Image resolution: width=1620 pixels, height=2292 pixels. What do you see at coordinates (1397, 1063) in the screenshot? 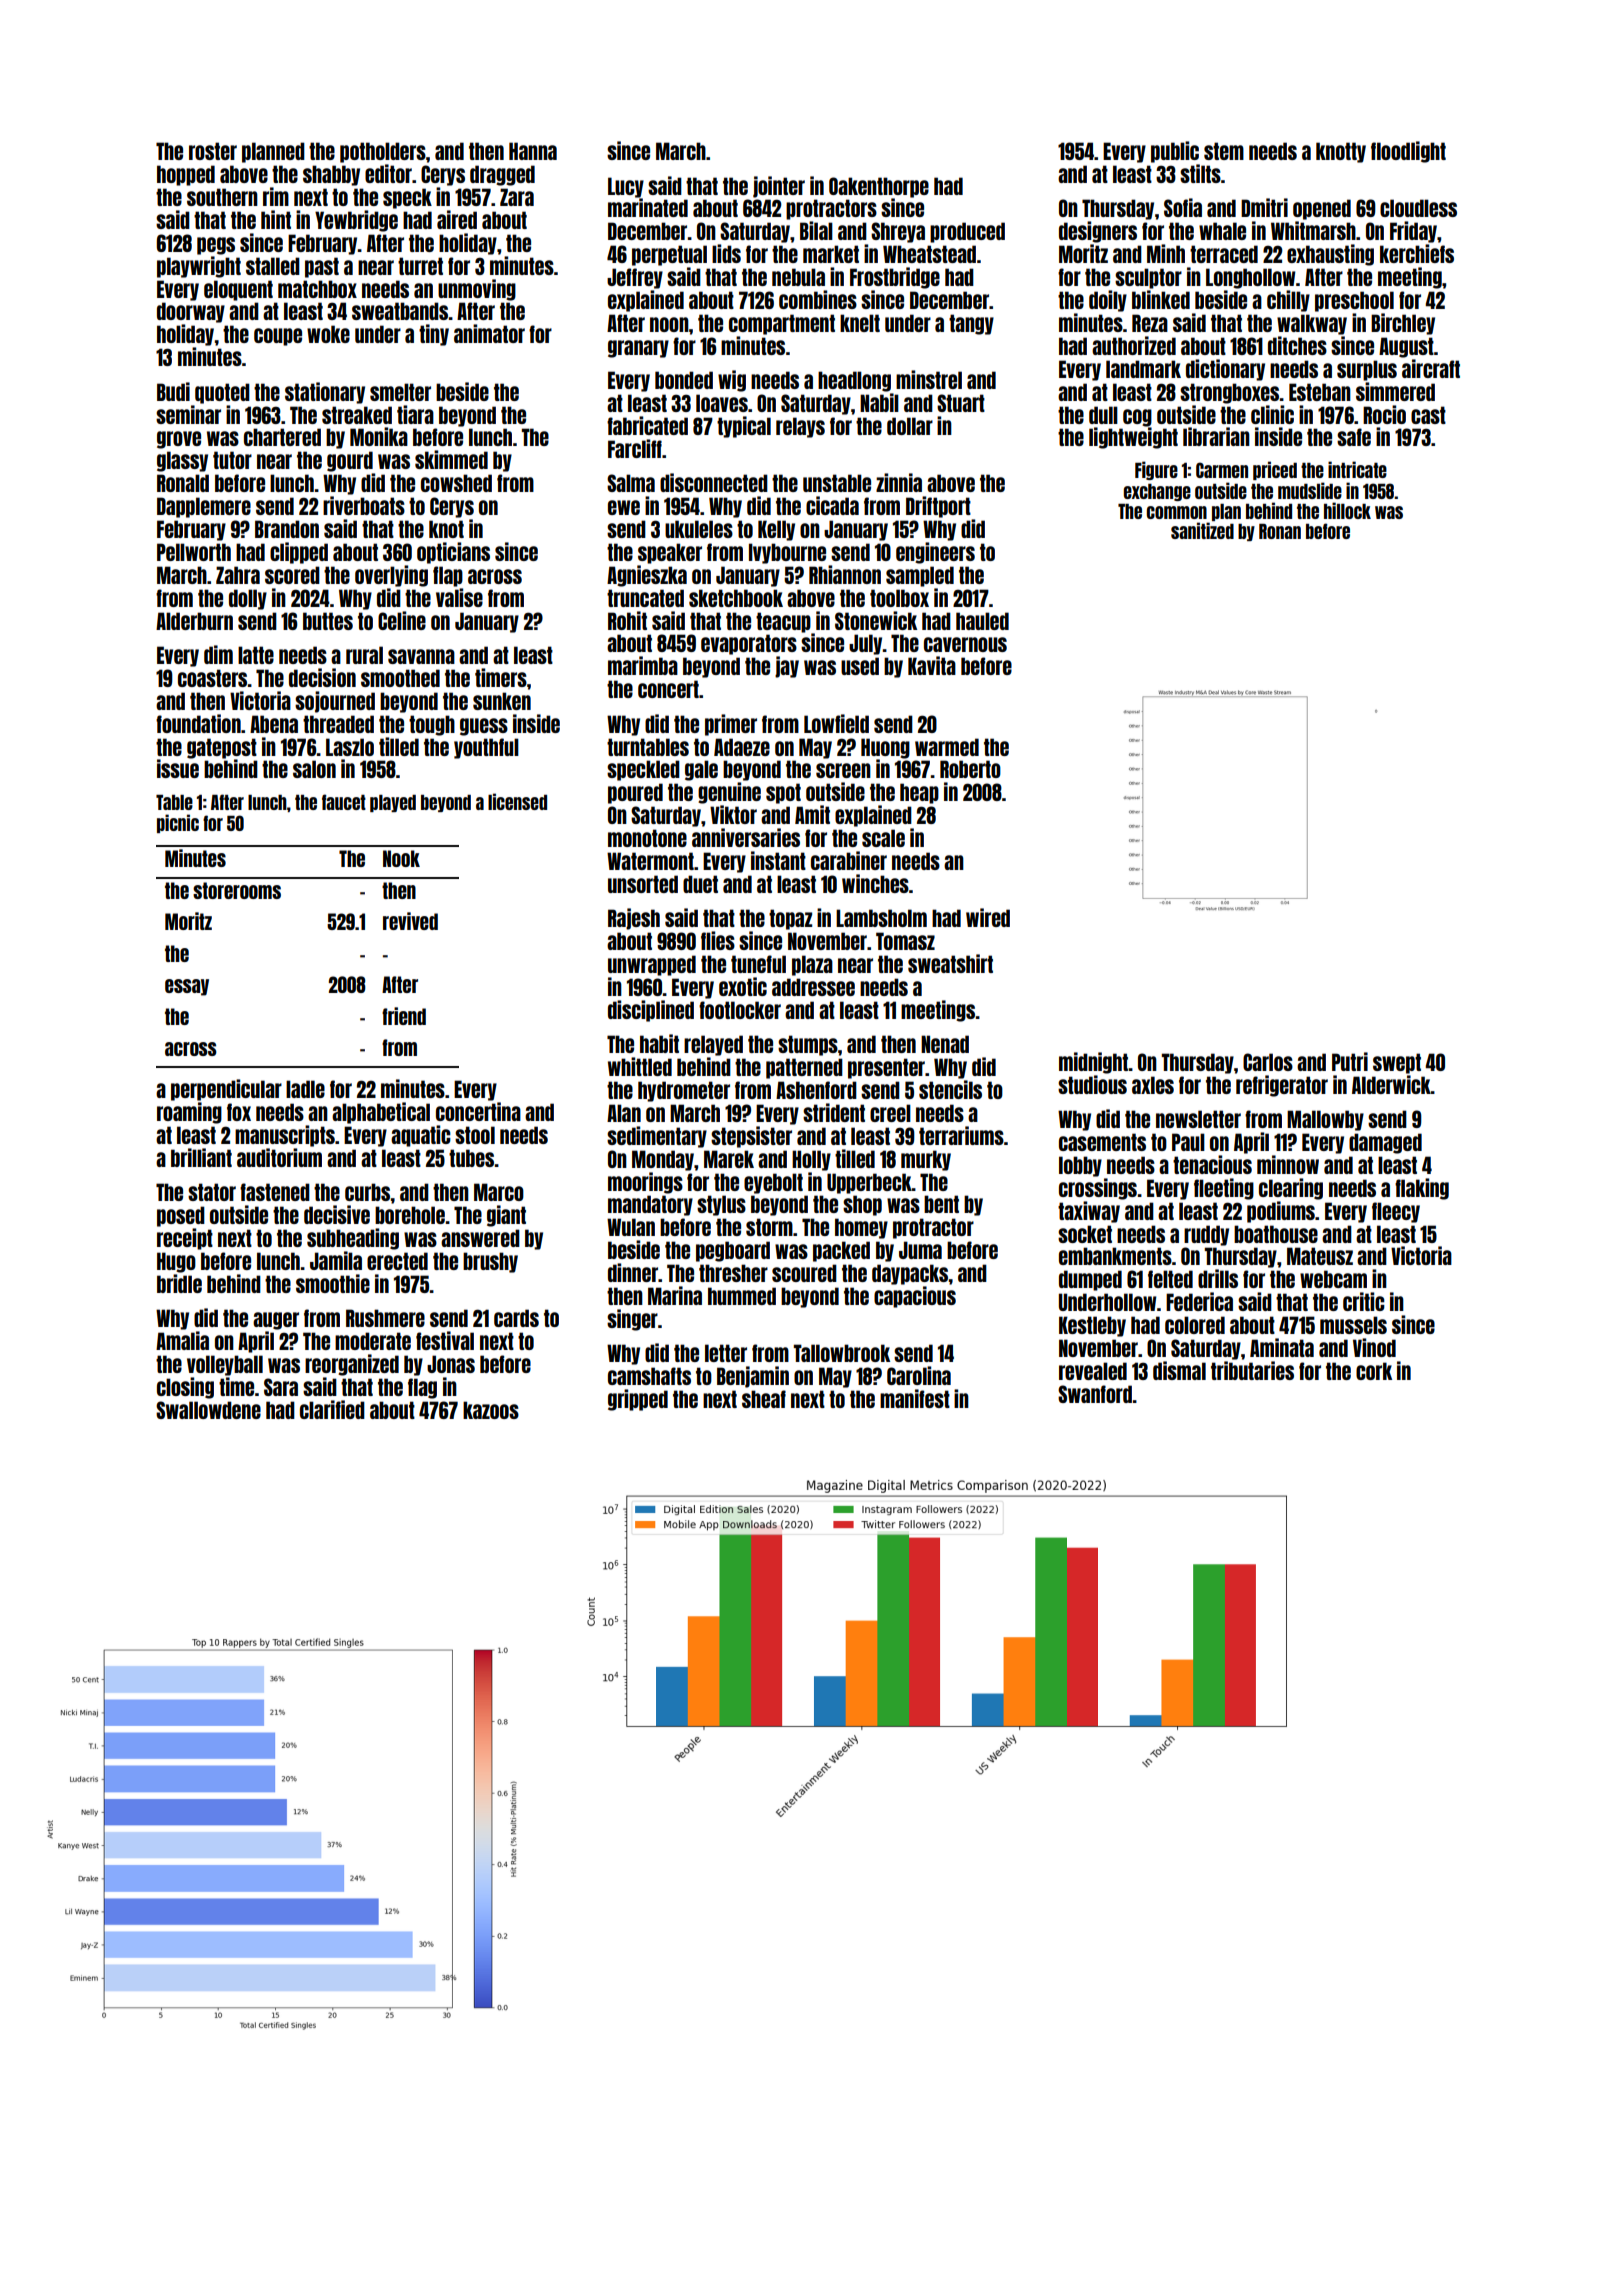
I see `swept` at bounding box center [1397, 1063].
